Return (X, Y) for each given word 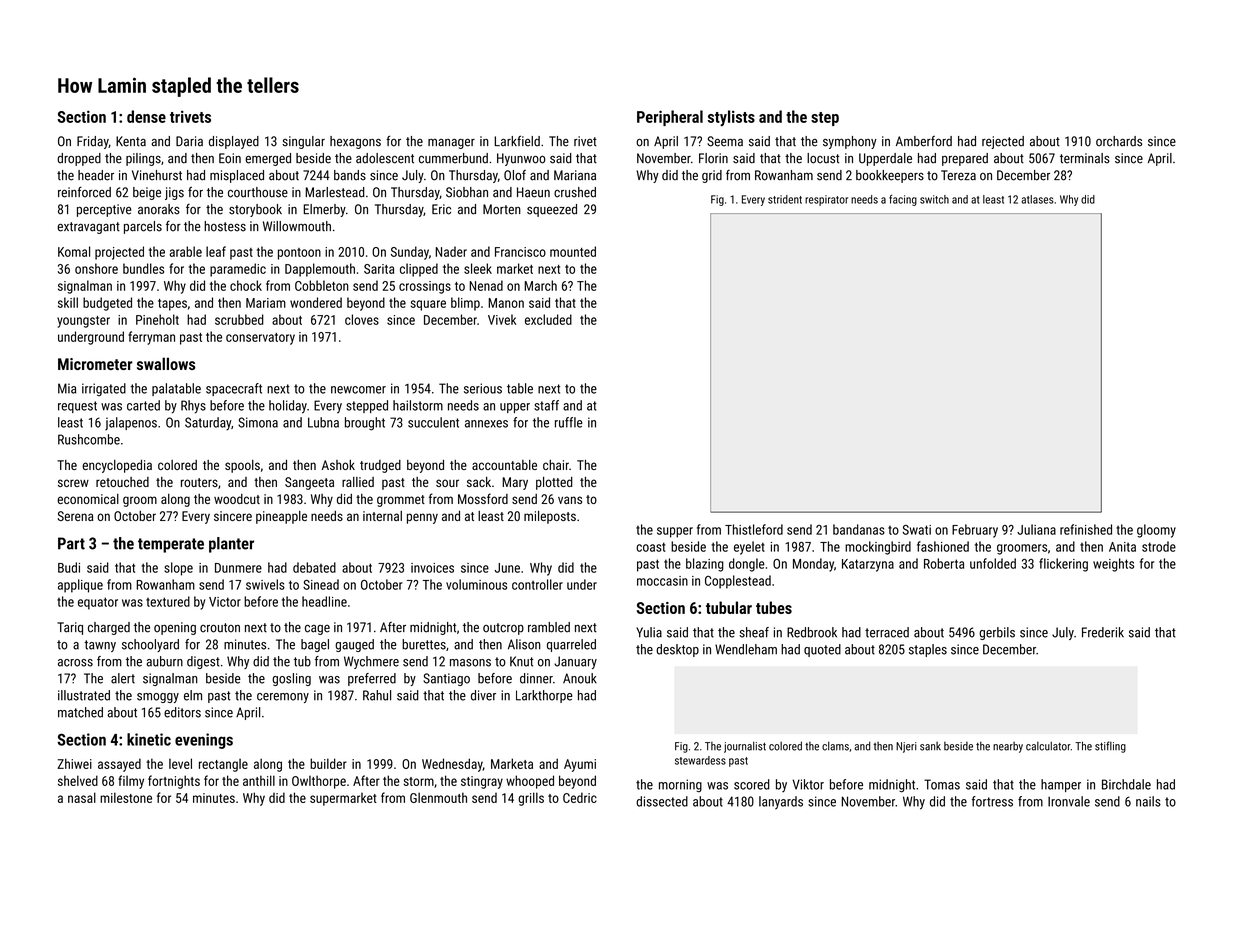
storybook (255, 210)
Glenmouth (438, 797)
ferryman (151, 338)
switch (934, 199)
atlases (1037, 199)
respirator (826, 200)
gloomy (1156, 531)
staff (546, 405)
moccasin (662, 581)
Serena (75, 516)
